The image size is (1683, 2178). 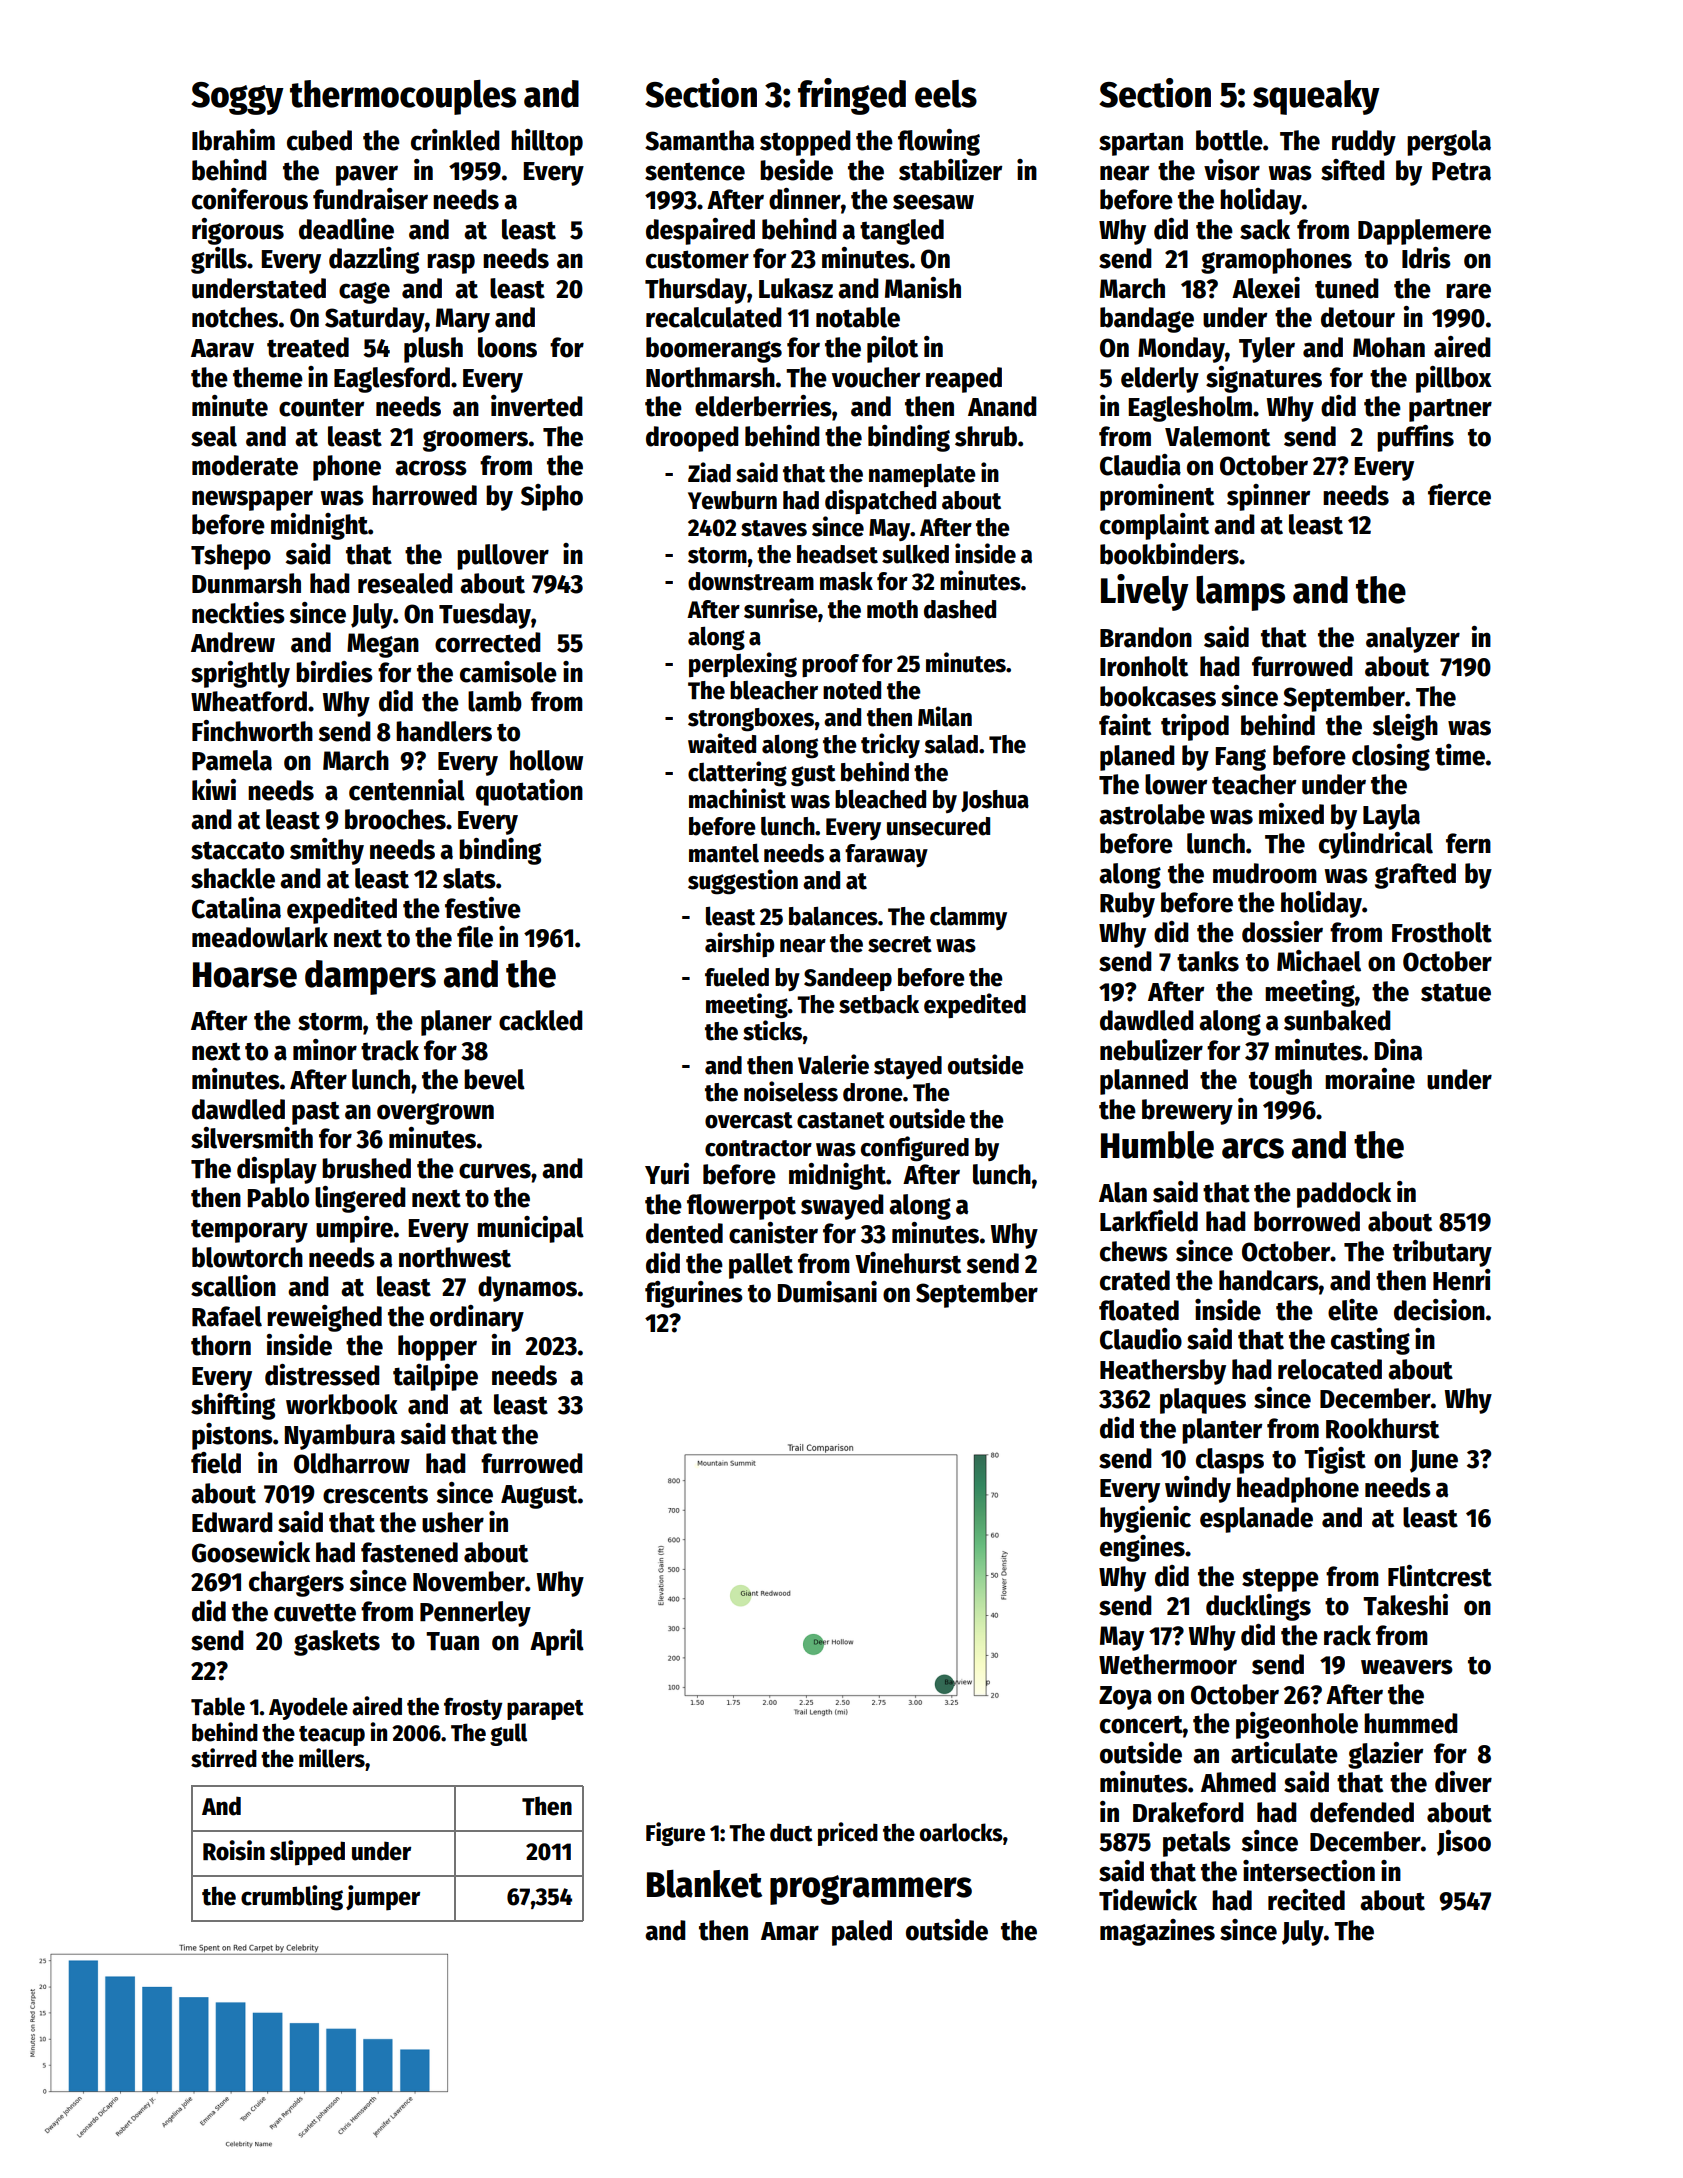 I want to click on downstream, so click(x=751, y=581).
